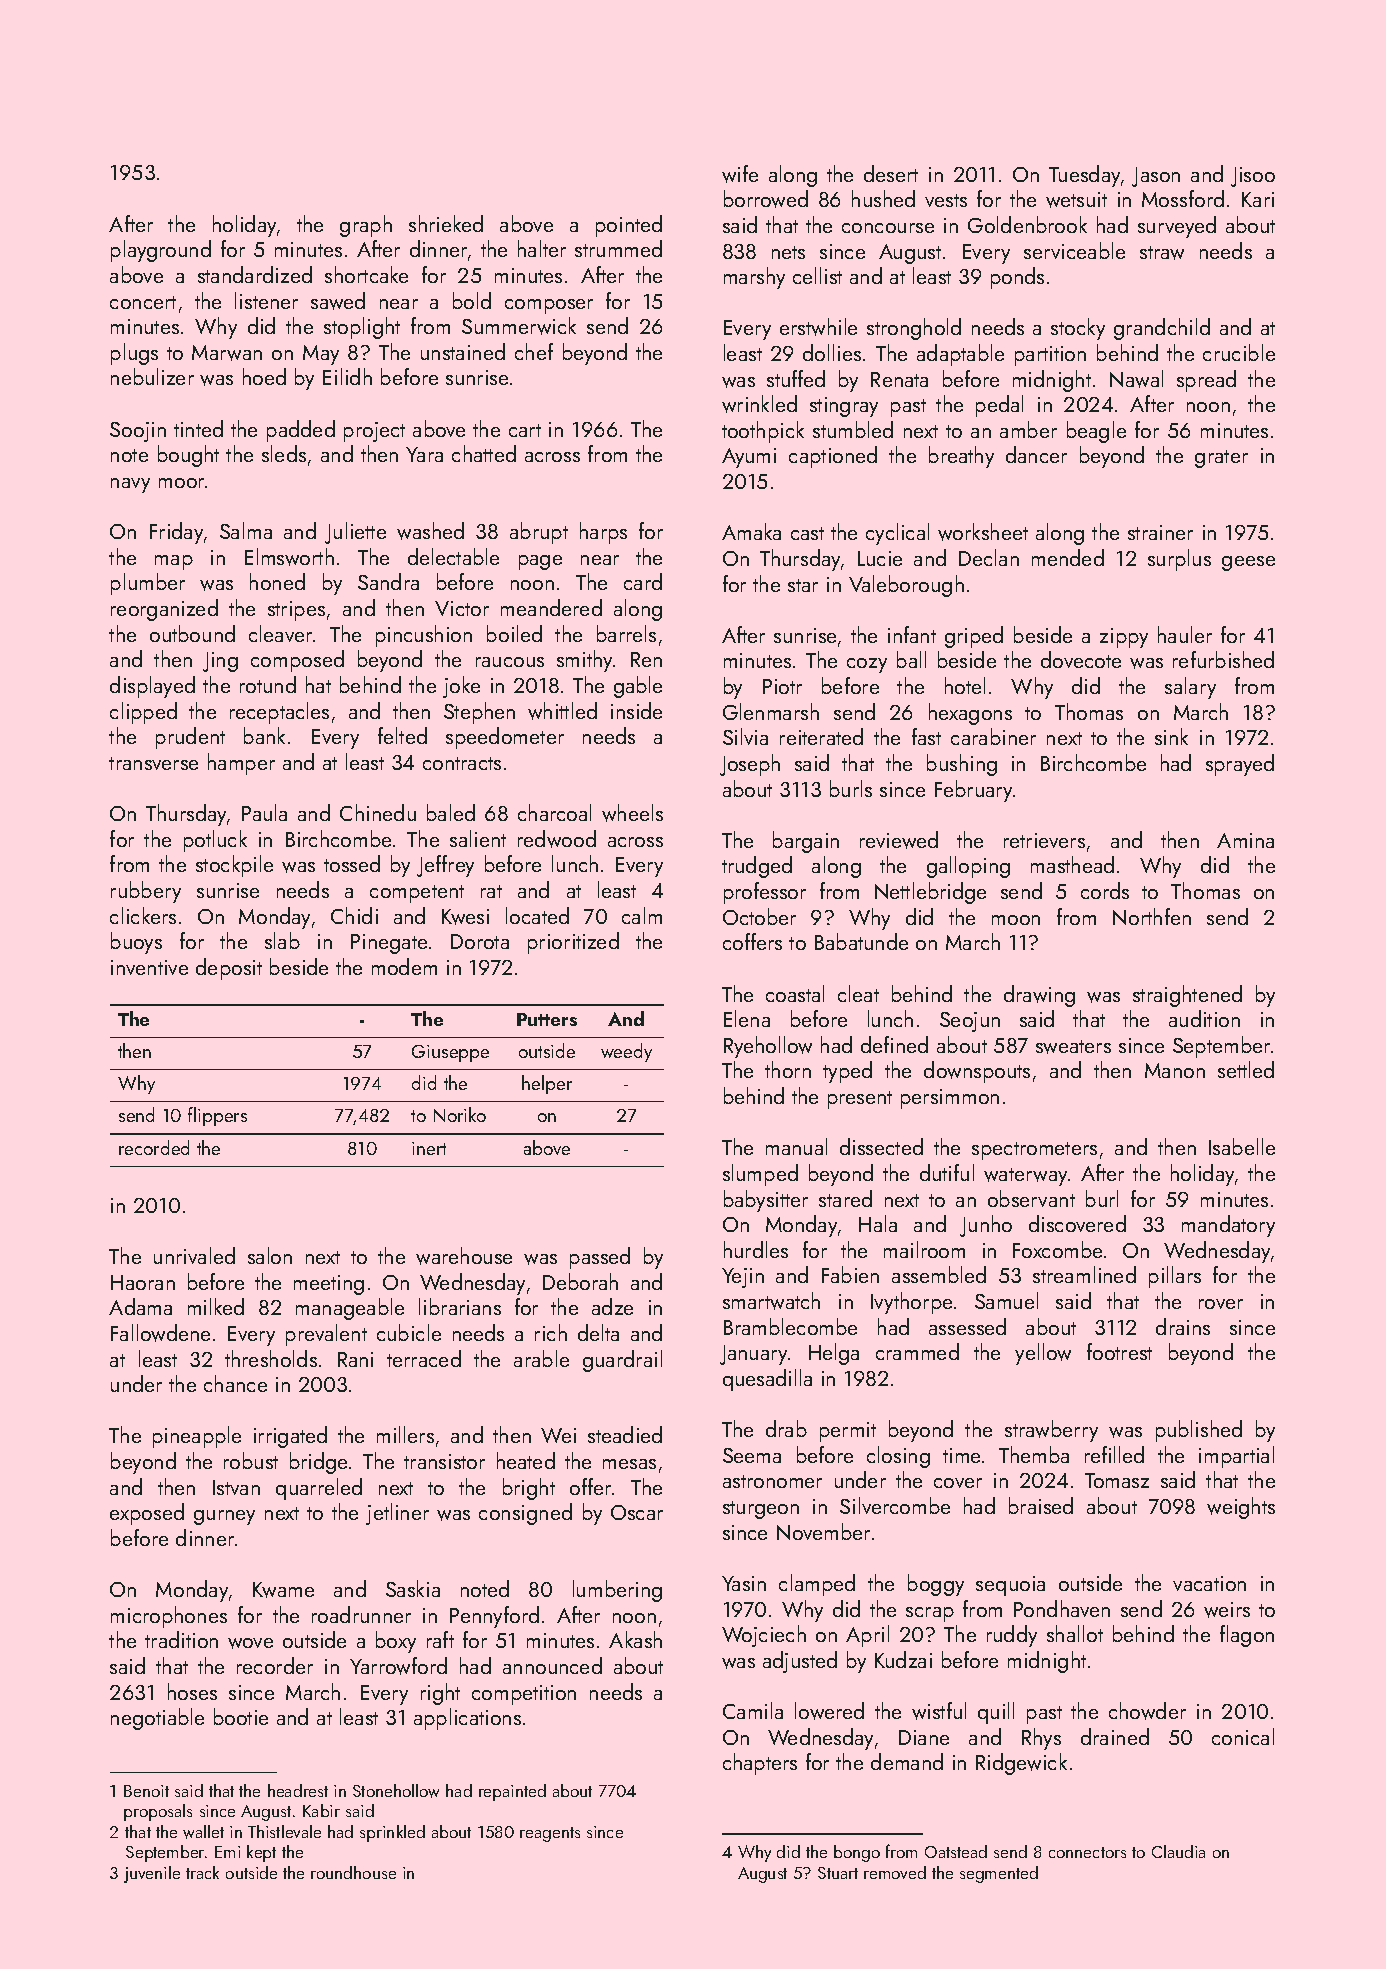  I want to click on roundhouse, so click(353, 1872).
